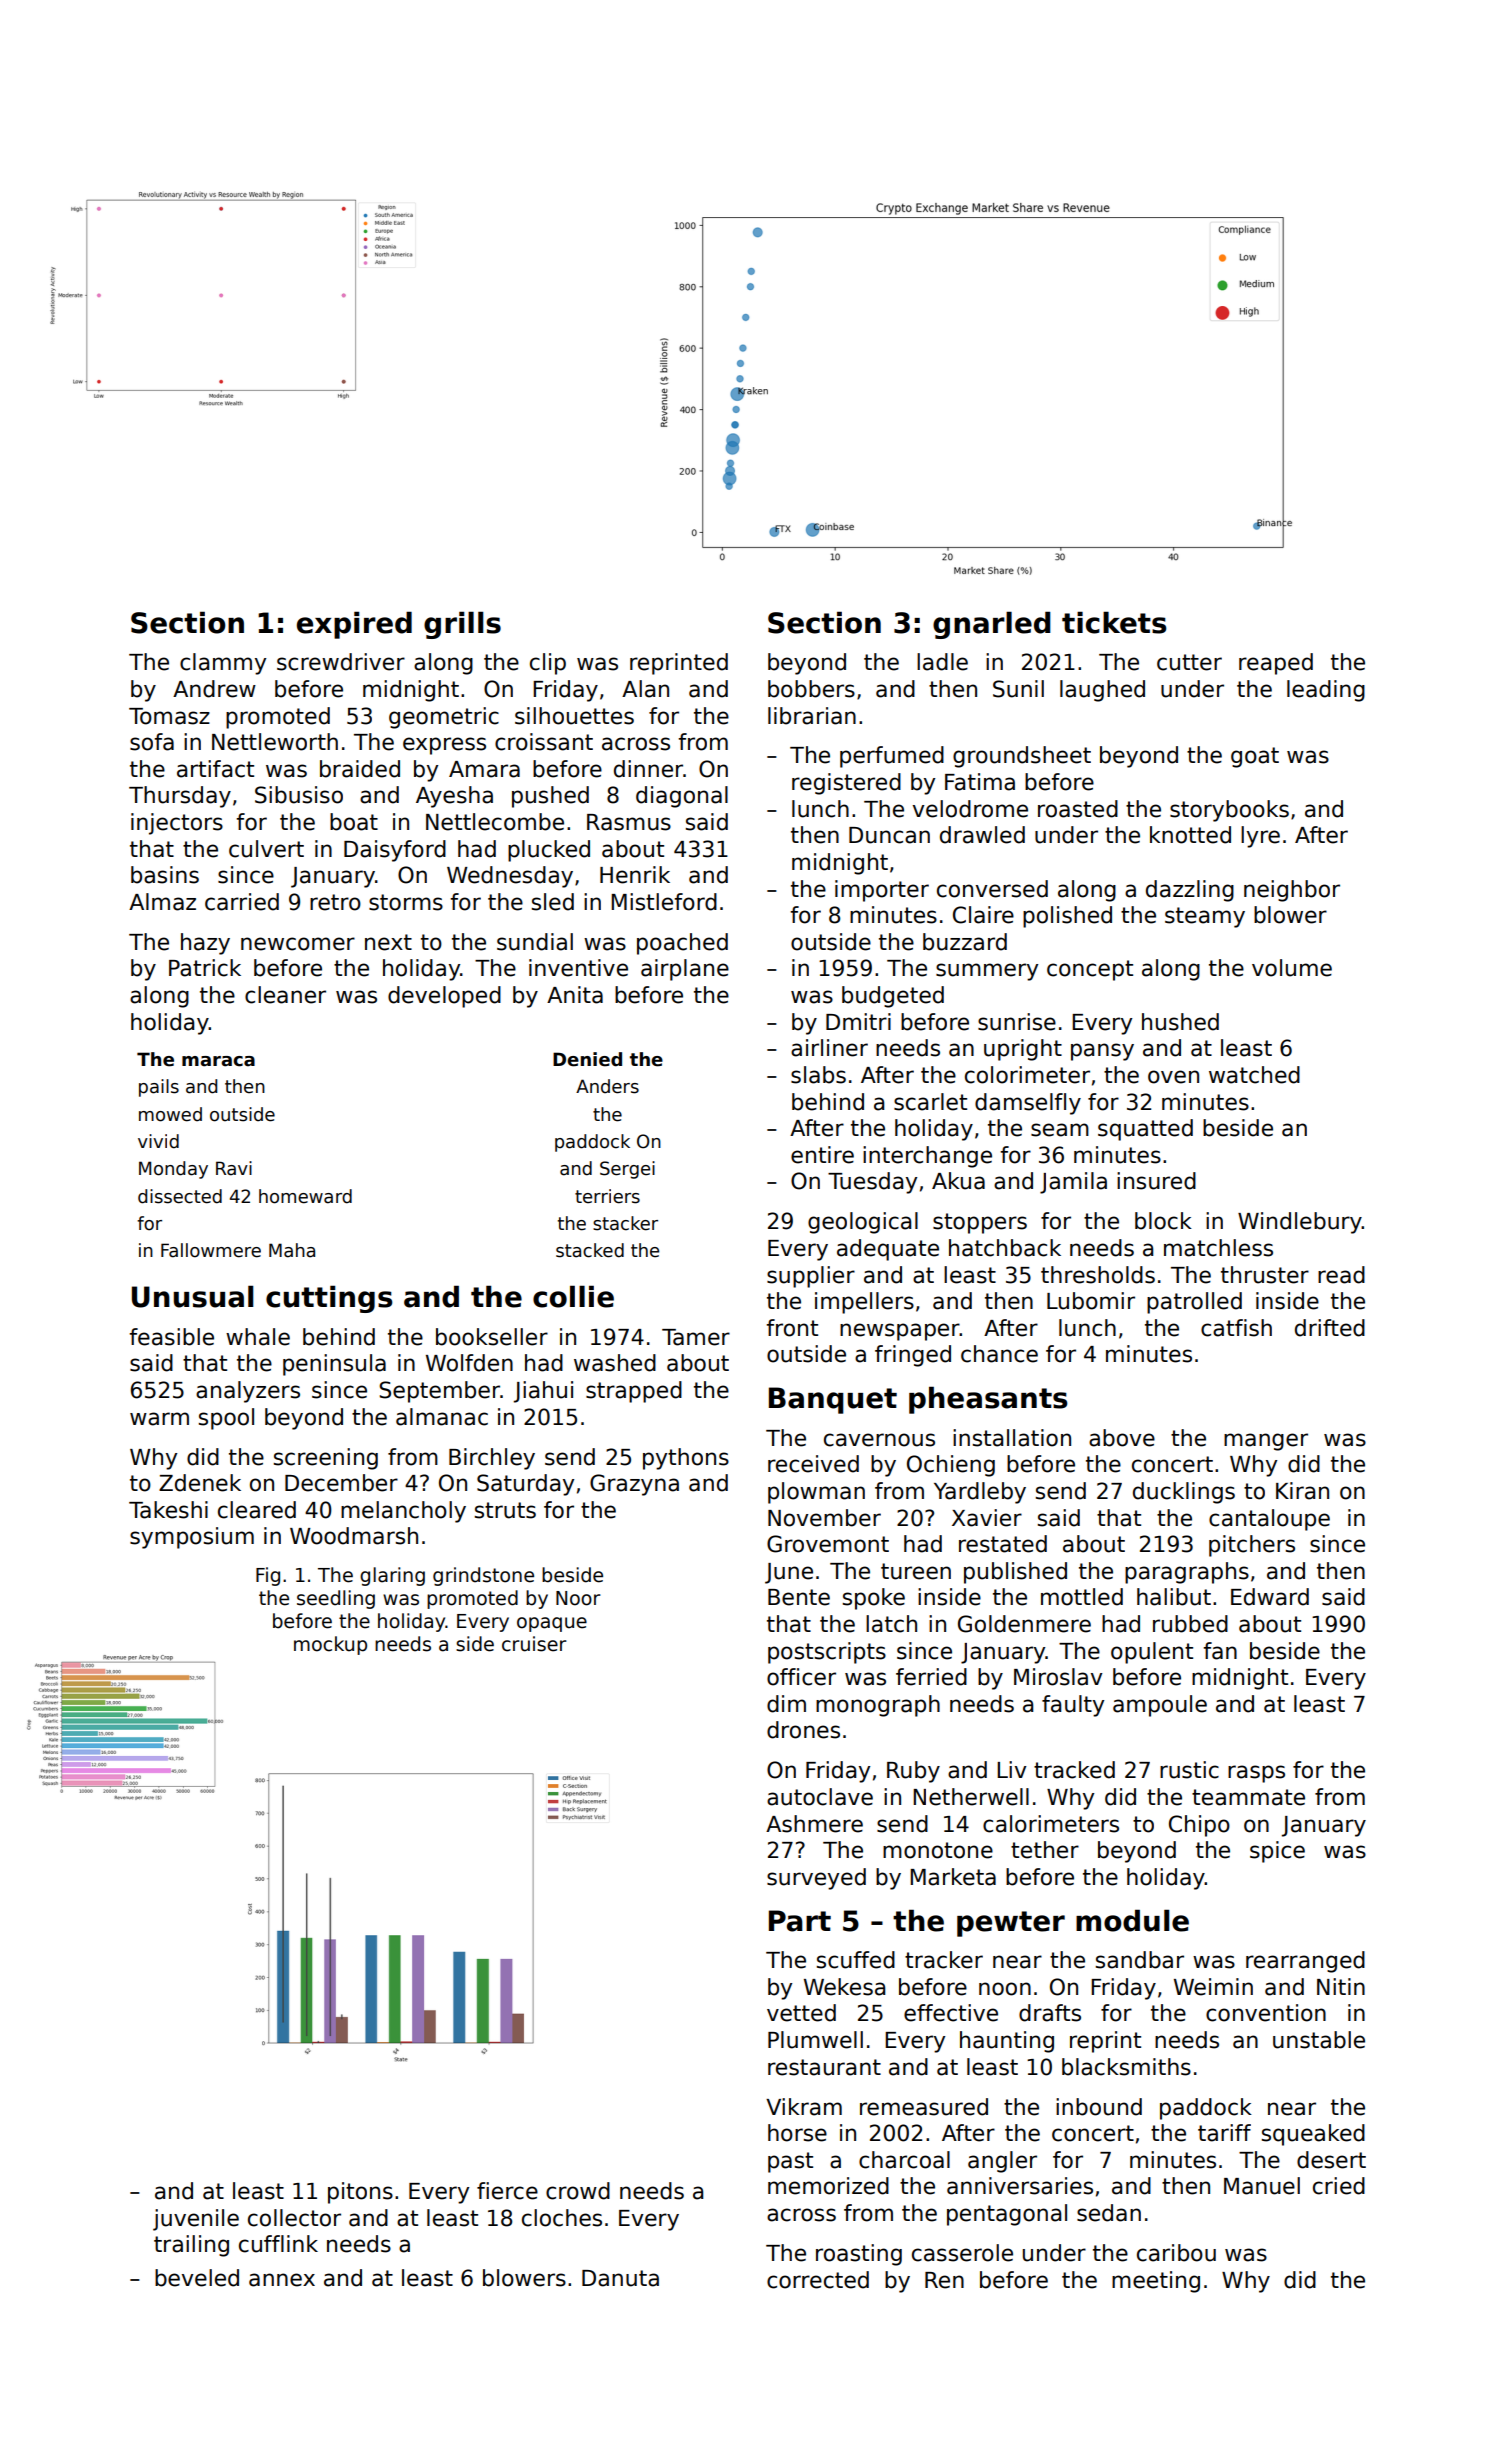  I want to click on gnarled, so click(992, 625).
